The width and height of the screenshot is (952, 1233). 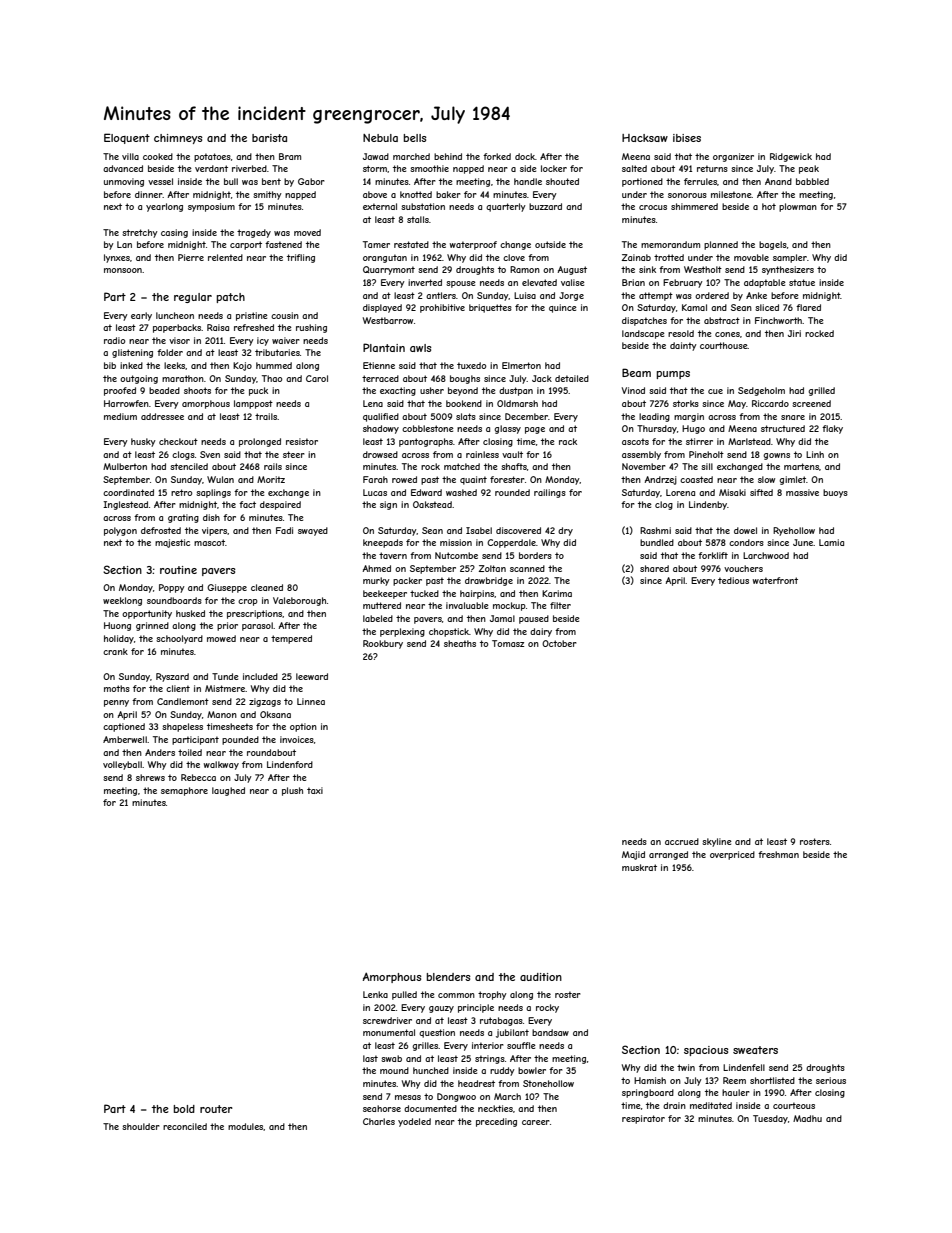 I want to click on visor, so click(x=179, y=340).
